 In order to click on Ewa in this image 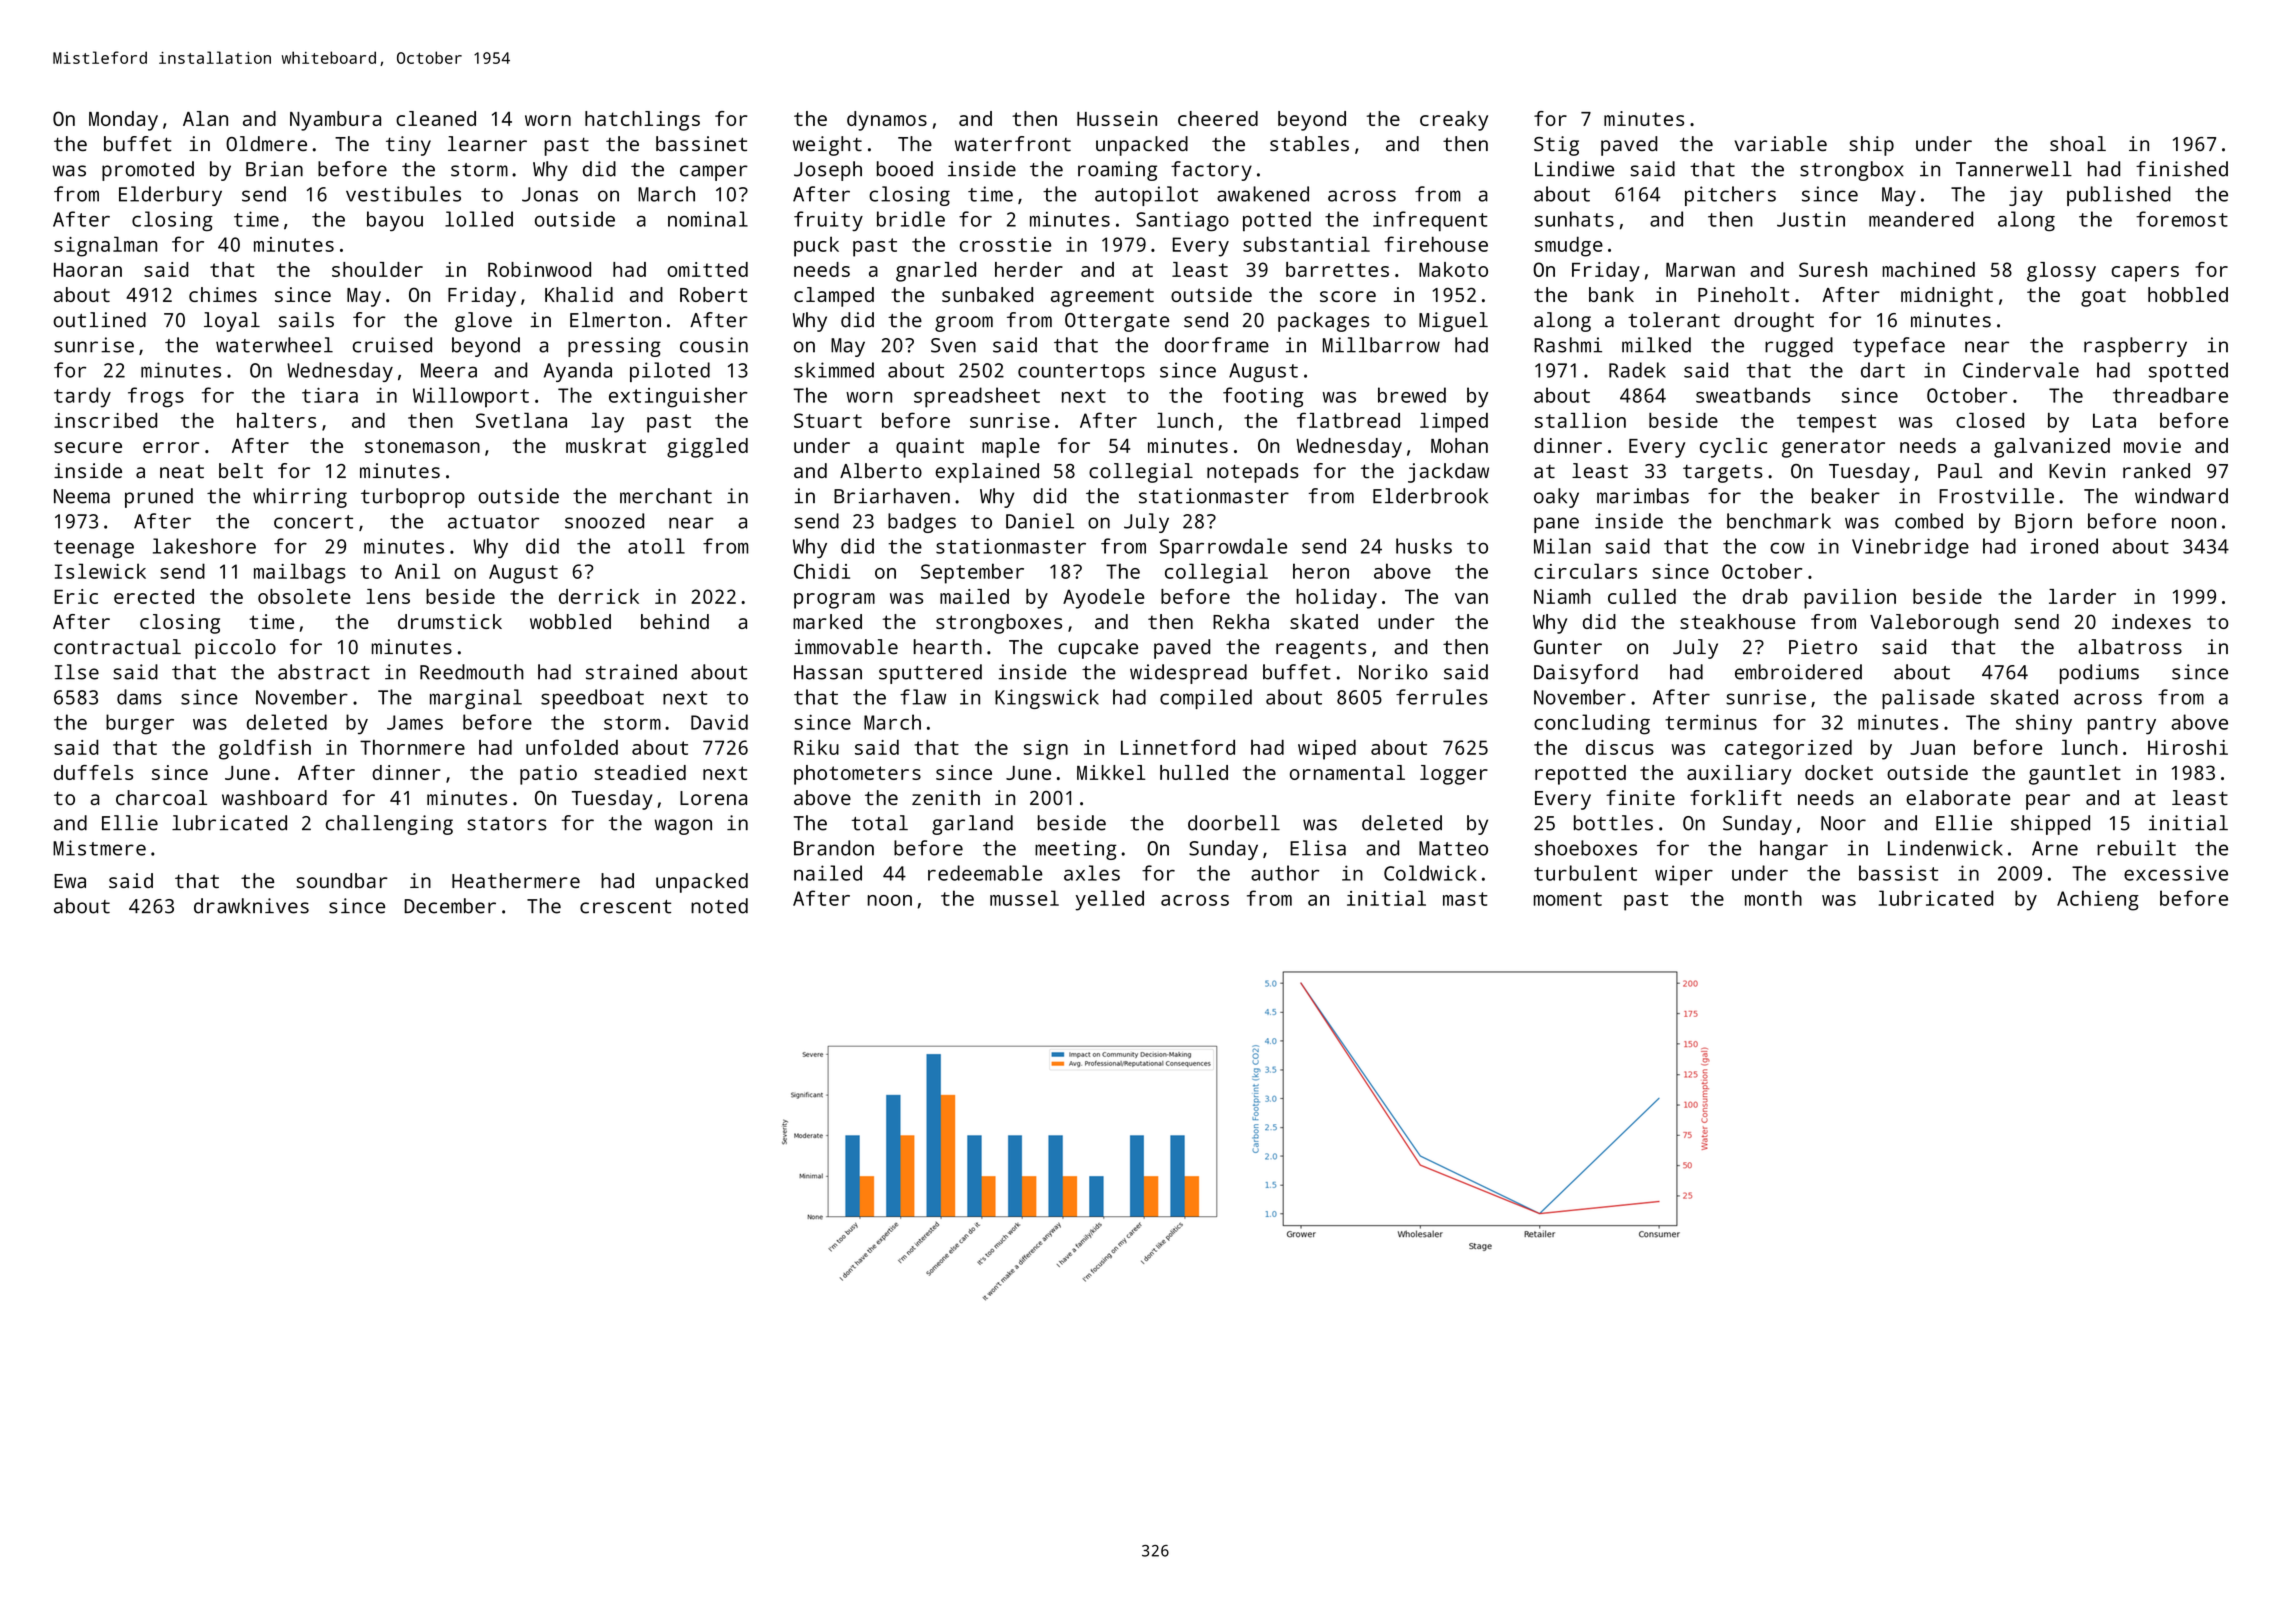, I will do `click(70, 881)`.
